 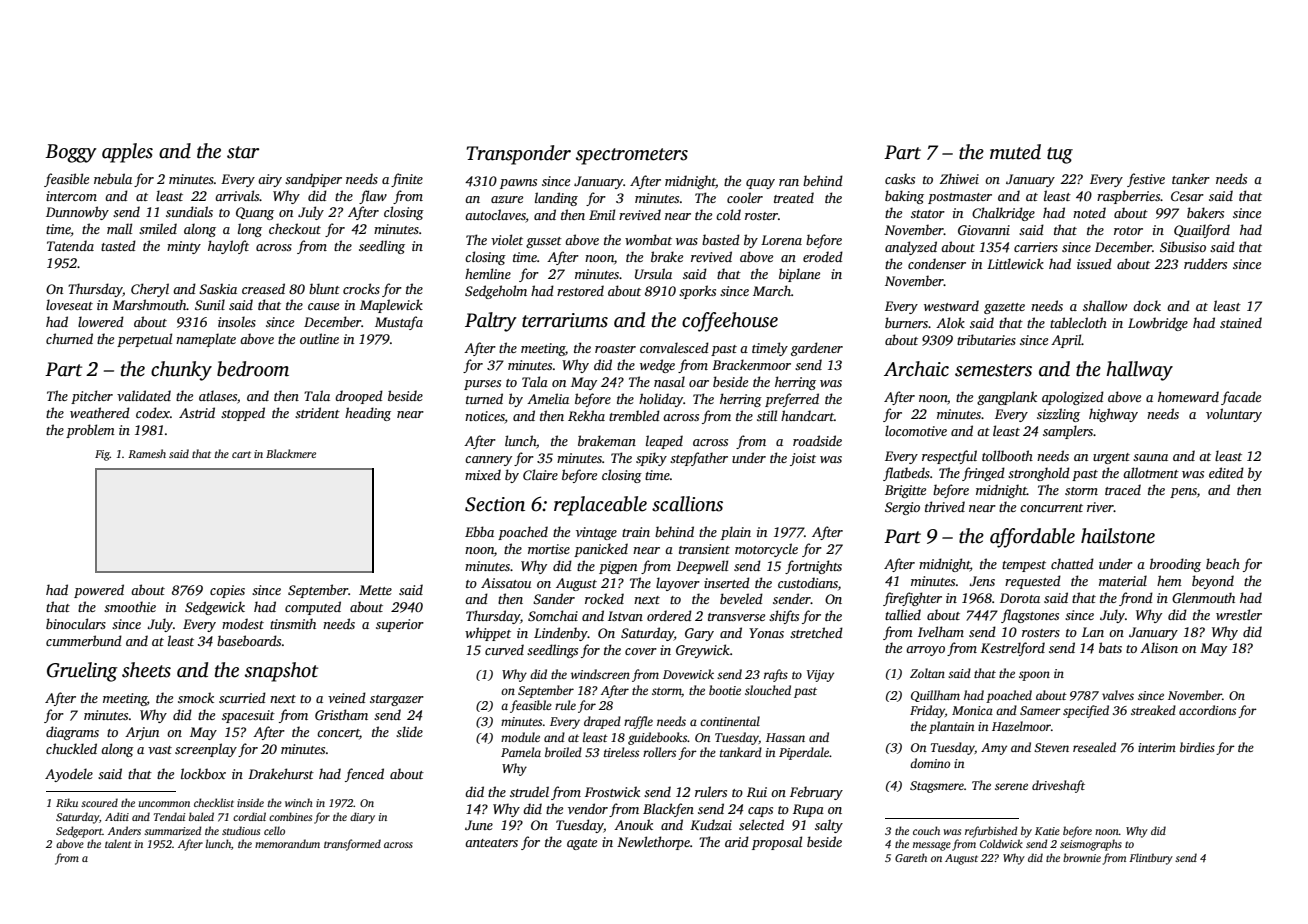 I want to click on accordions, so click(x=1207, y=710).
